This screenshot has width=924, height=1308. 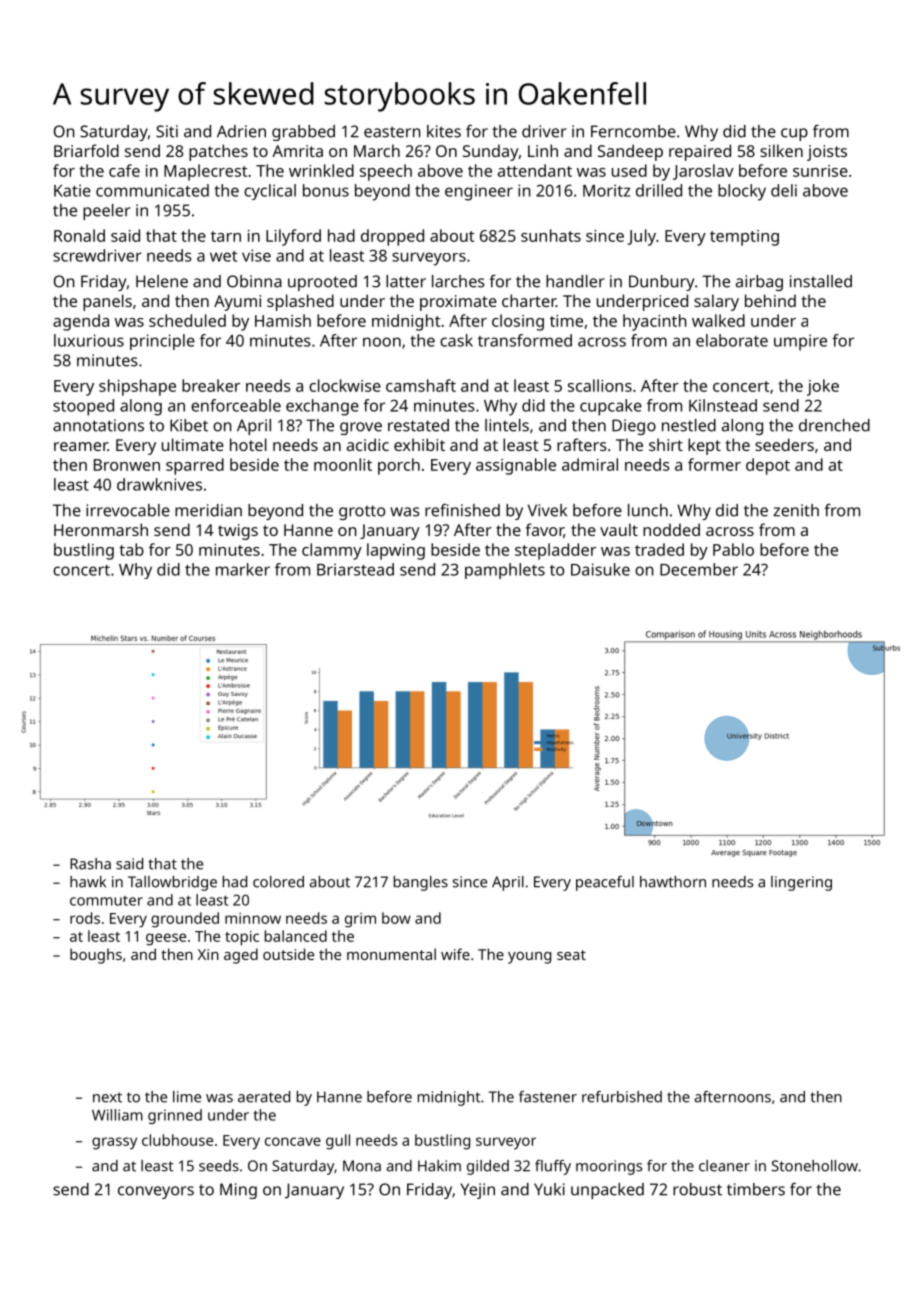 I want to click on hawthorn, so click(x=673, y=882).
